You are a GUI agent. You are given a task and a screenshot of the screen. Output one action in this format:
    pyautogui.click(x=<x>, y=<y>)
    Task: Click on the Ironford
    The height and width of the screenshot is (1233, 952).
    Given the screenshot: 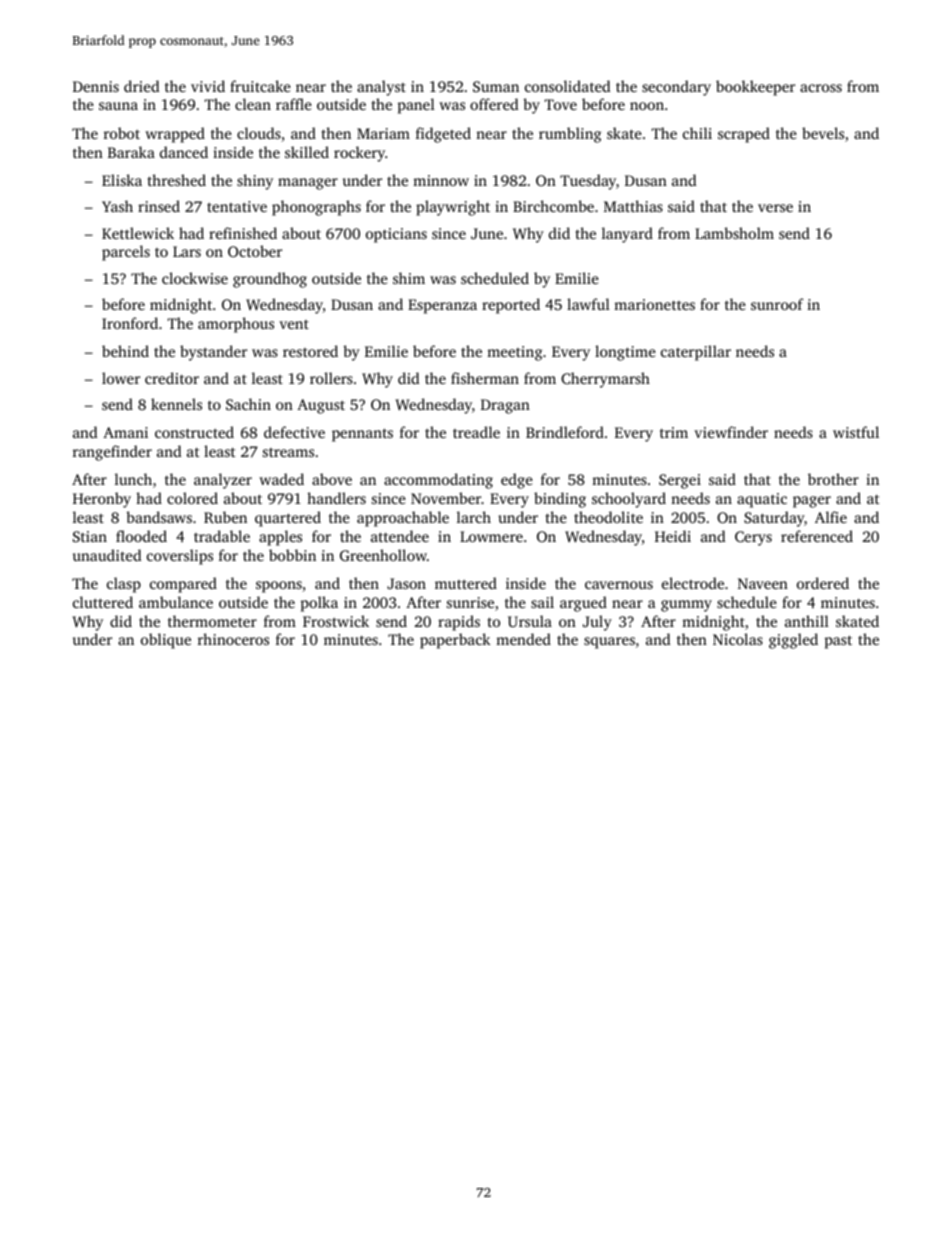 What is the action you would take?
    pyautogui.click(x=130, y=323)
